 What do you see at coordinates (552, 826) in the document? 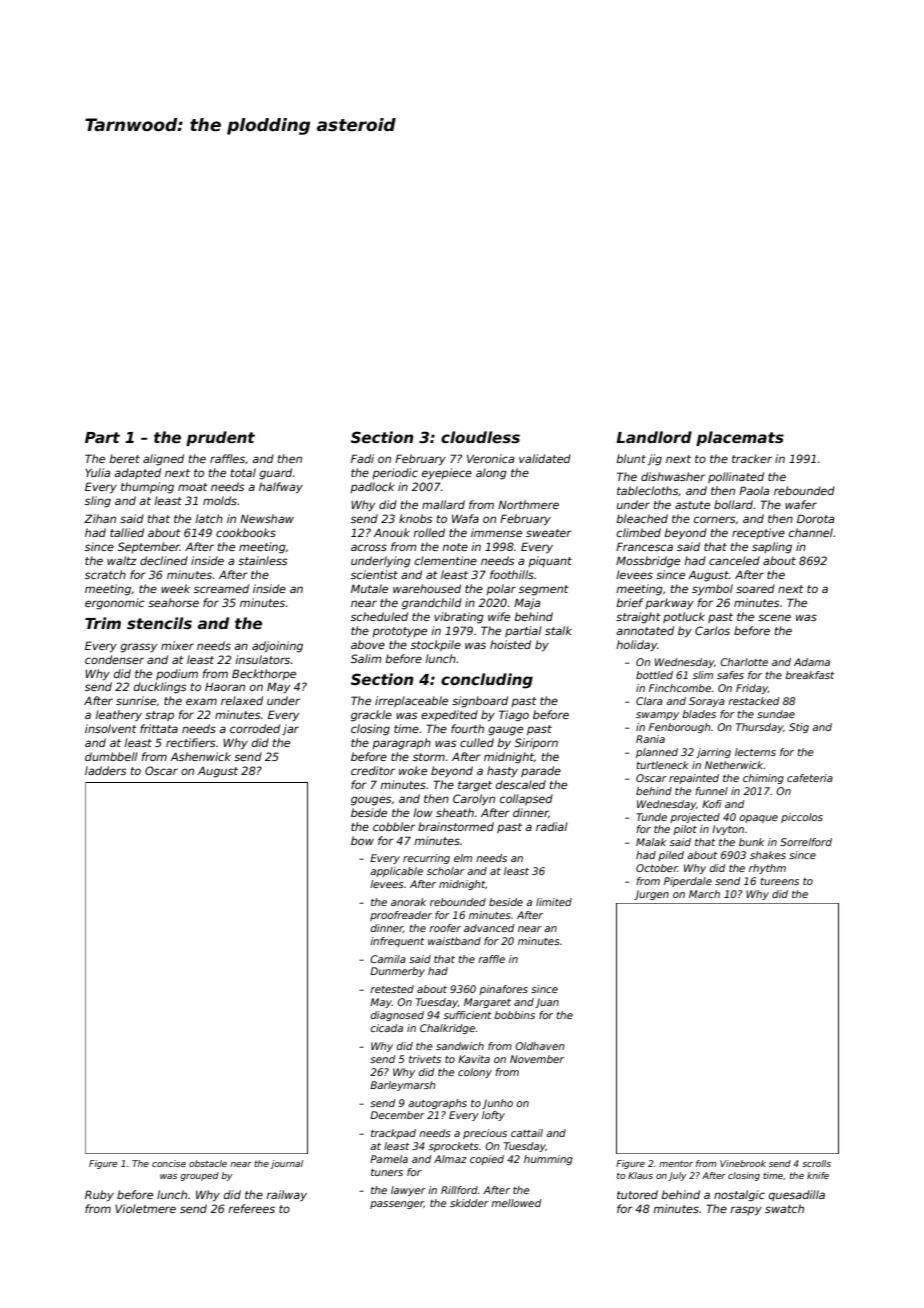
I see `radial` at bounding box center [552, 826].
